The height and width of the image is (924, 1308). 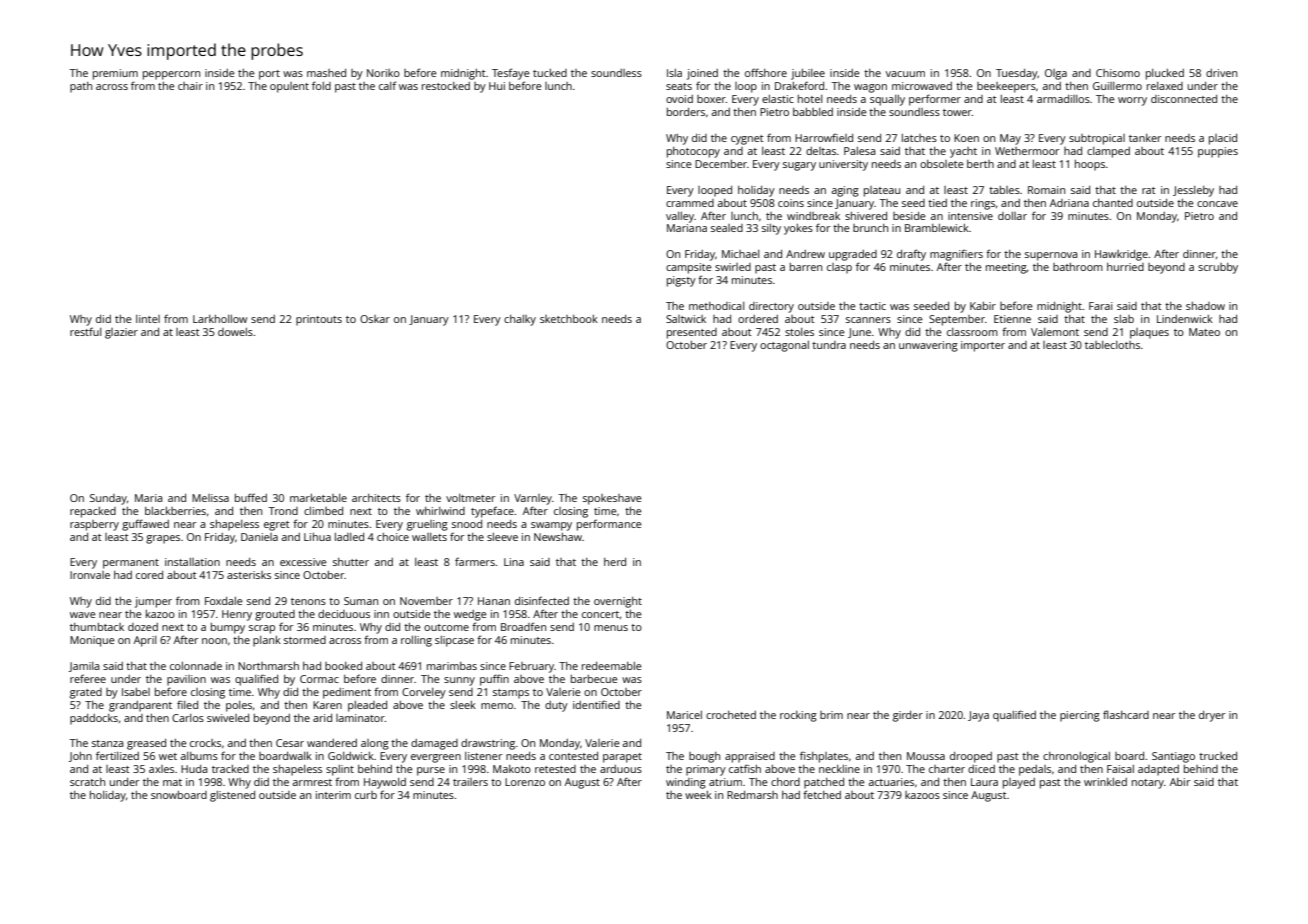 I want to click on Foxdale, so click(x=224, y=601).
